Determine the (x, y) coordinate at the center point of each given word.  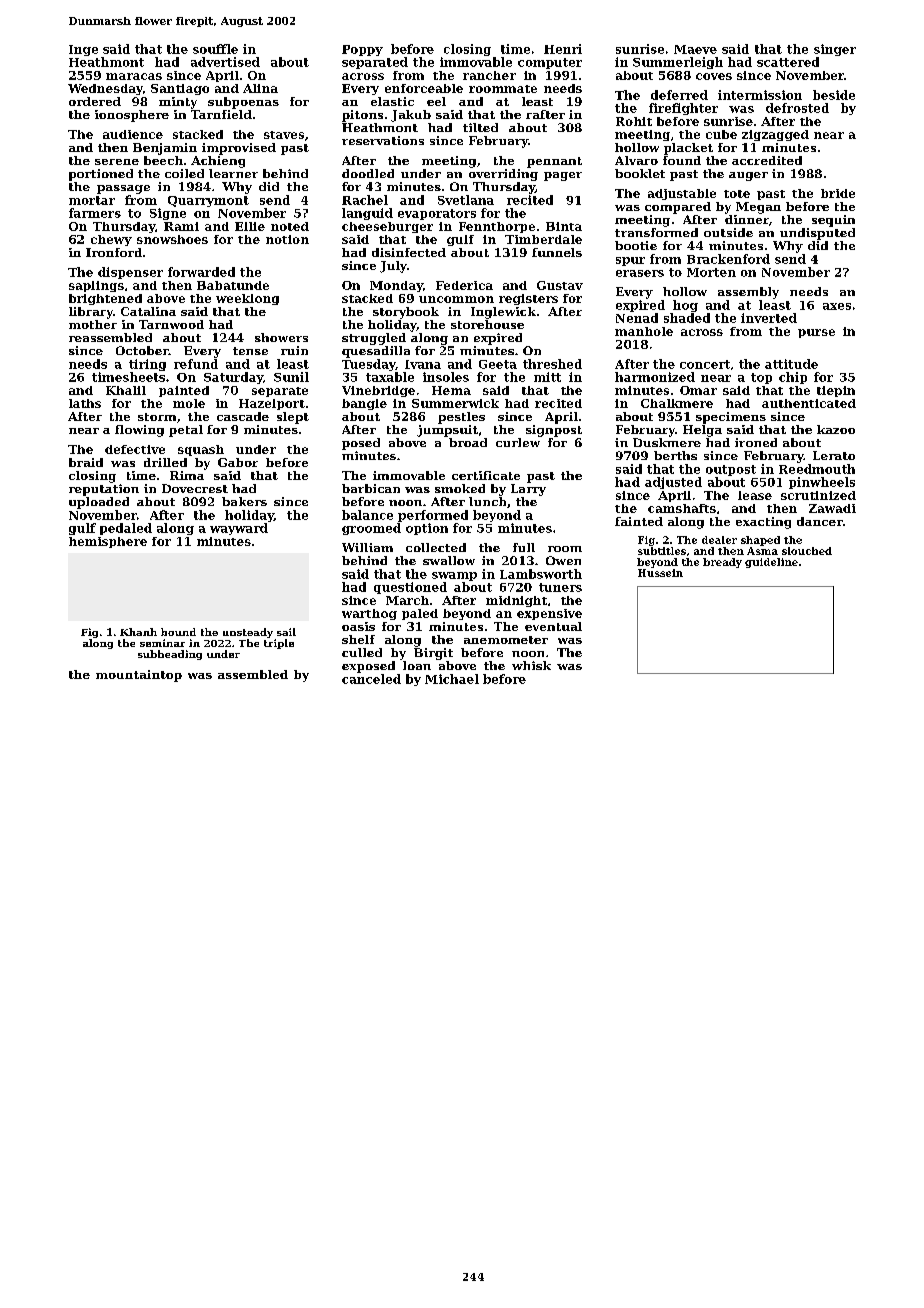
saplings (96, 286)
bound (178, 632)
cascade (243, 416)
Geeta (498, 364)
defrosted (797, 108)
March (407, 600)
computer (550, 63)
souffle (215, 49)
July (393, 267)
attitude (791, 364)
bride (838, 193)
